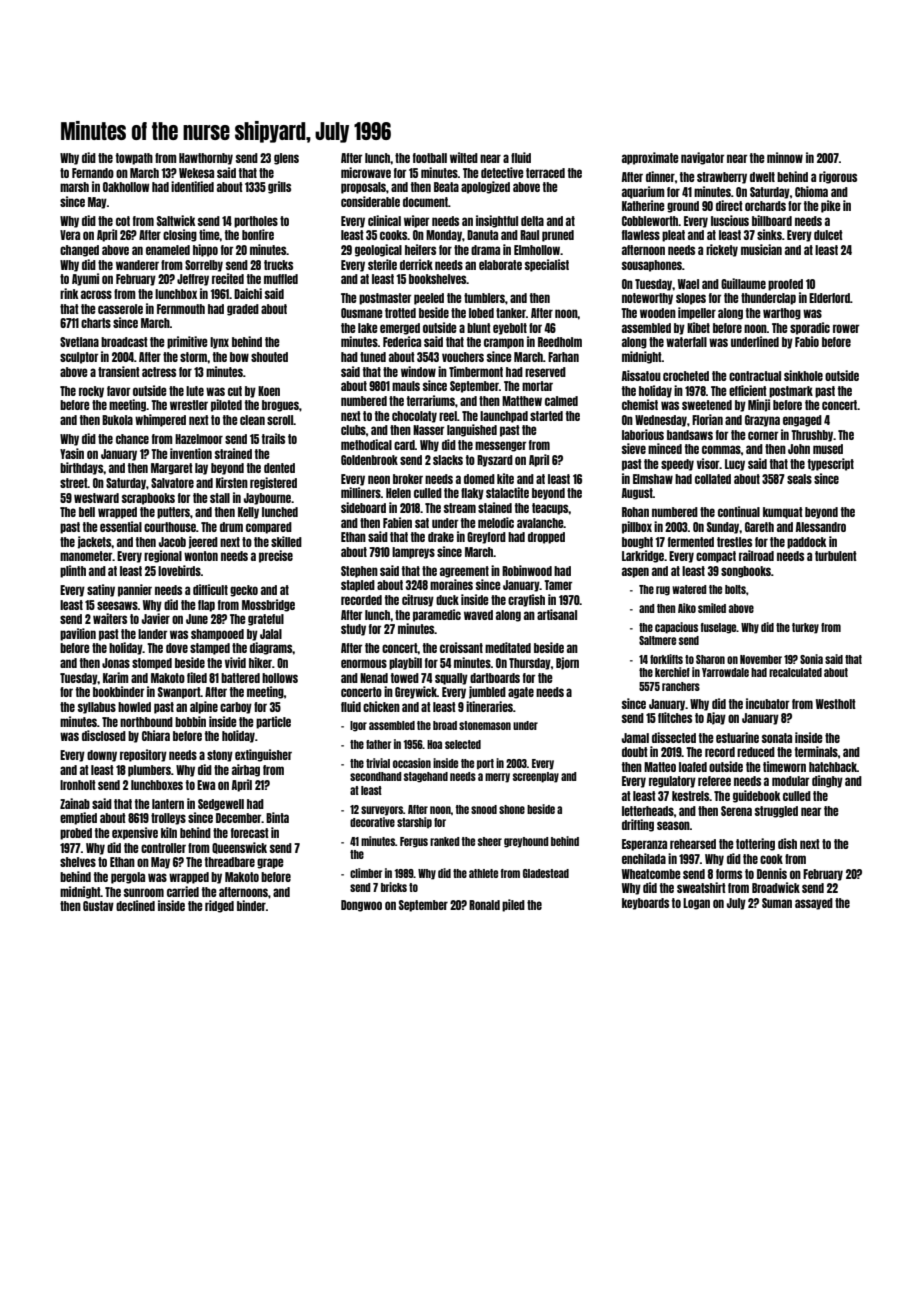 This screenshot has width=924, height=1308. I want to click on bell, so click(87, 512).
